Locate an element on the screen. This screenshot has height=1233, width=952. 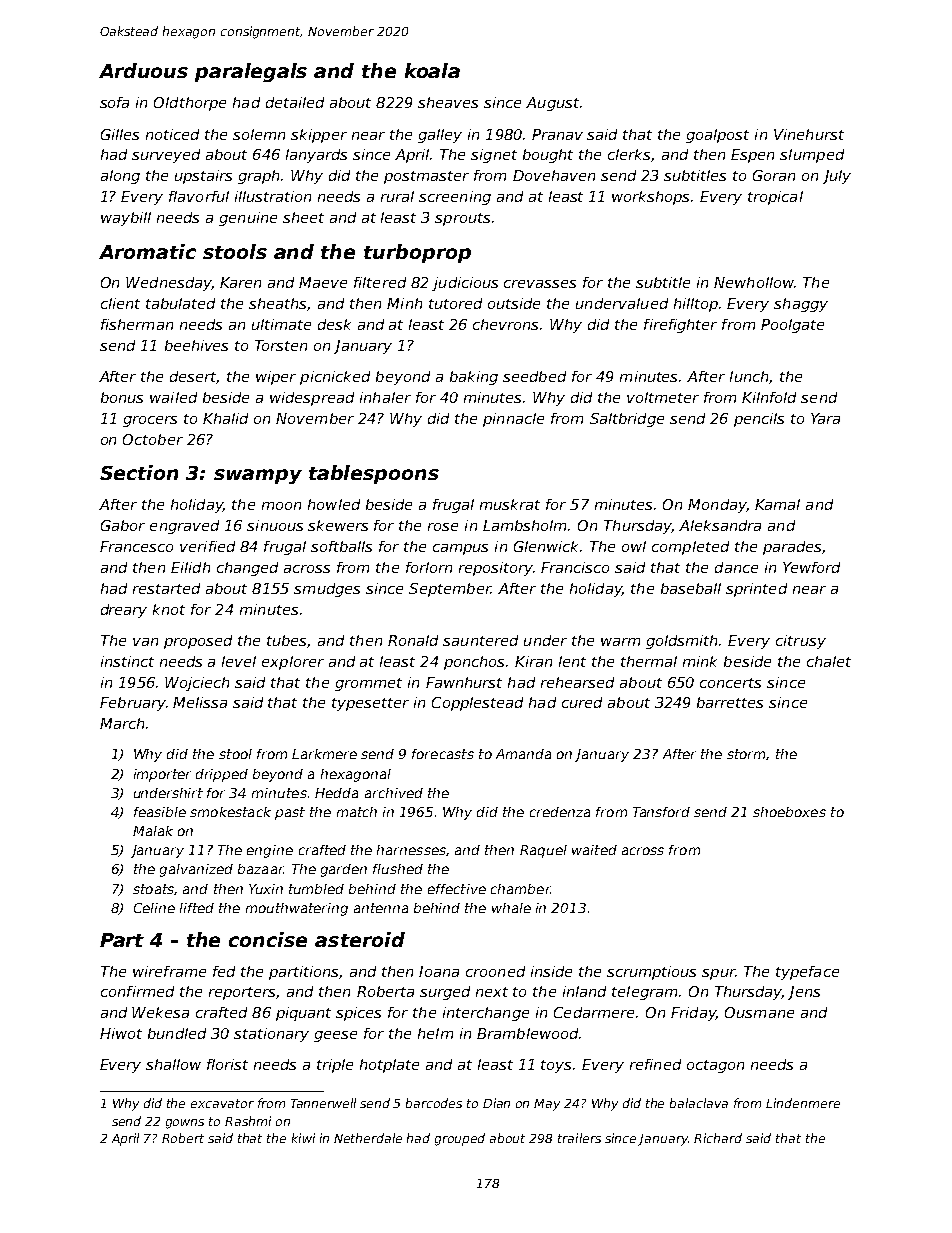
solemn is located at coordinates (259, 134).
